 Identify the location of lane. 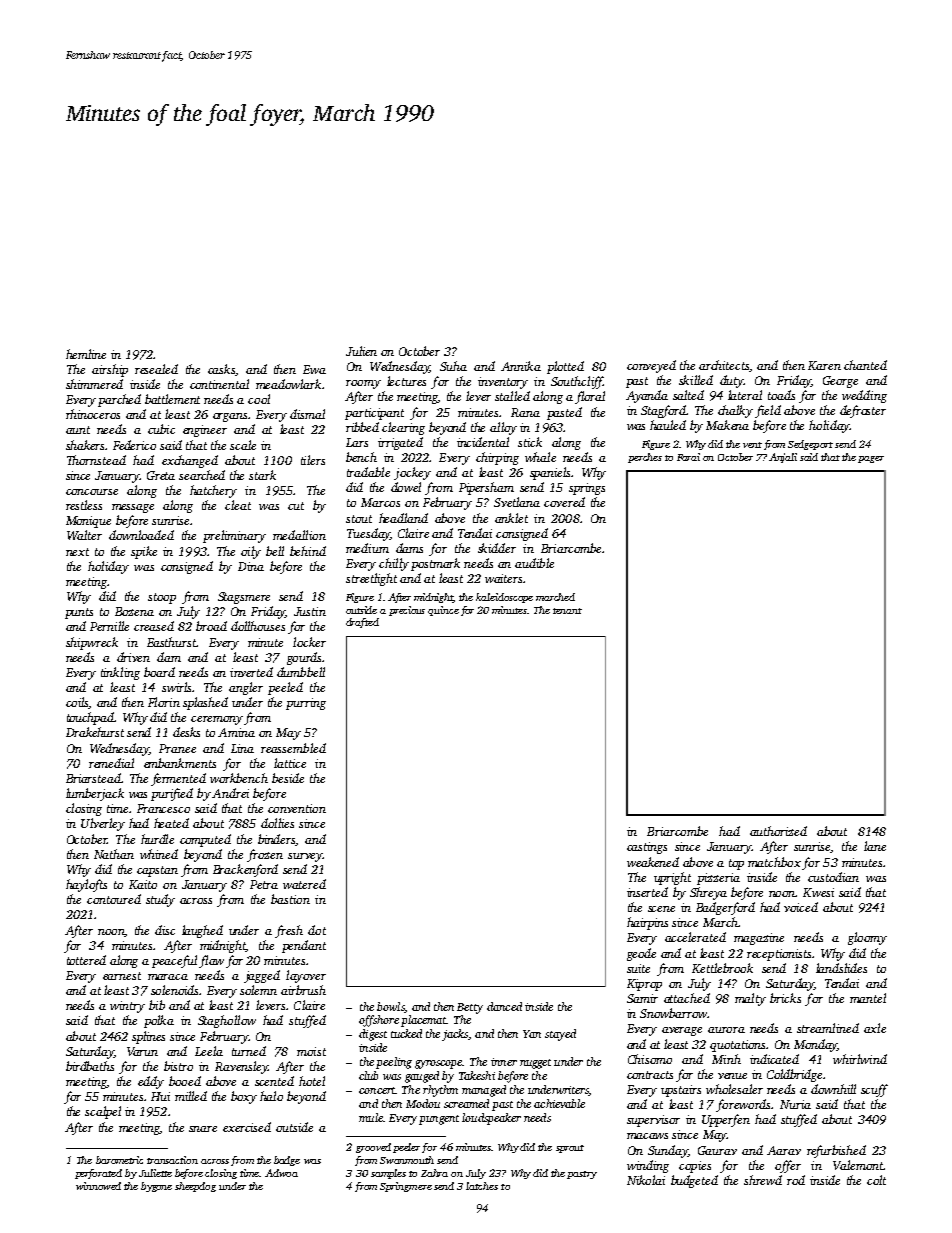
(875, 846).
